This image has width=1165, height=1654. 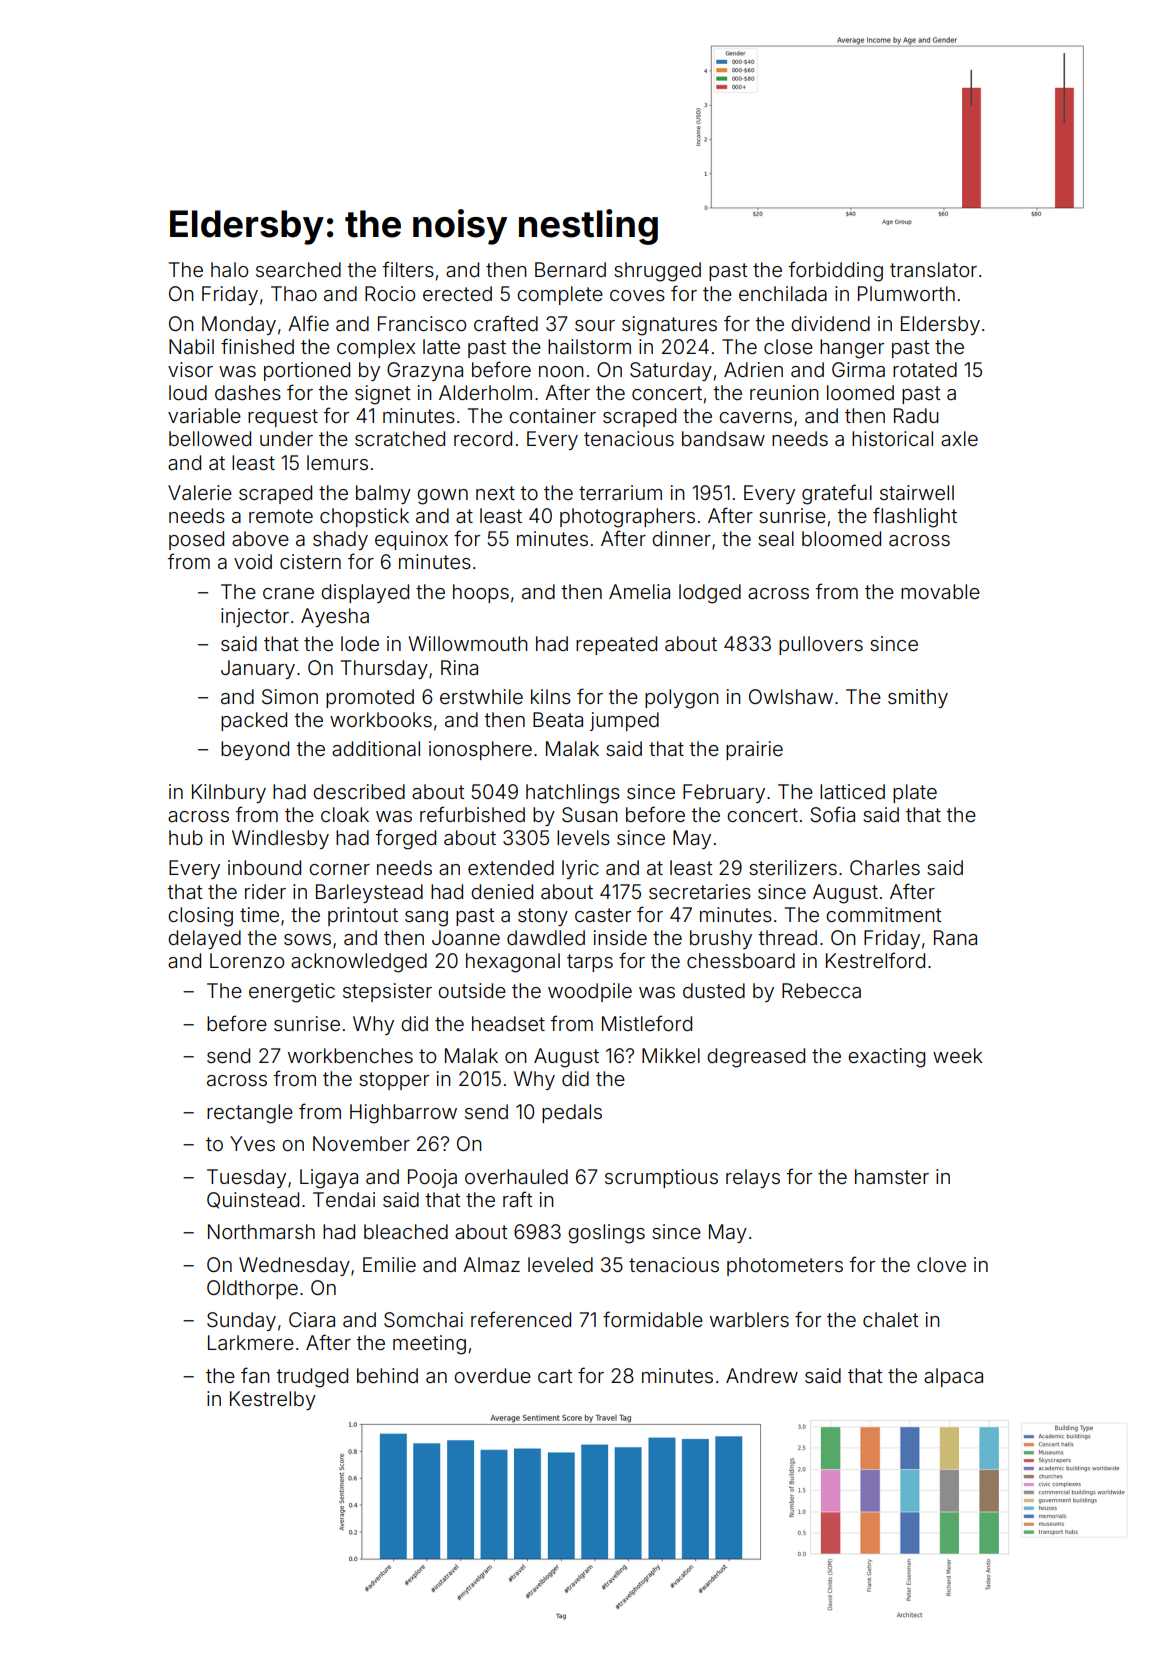 What do you see at coordinates (918, 698) in the image?
I see `smithy` at bounding box center [918, 698].
